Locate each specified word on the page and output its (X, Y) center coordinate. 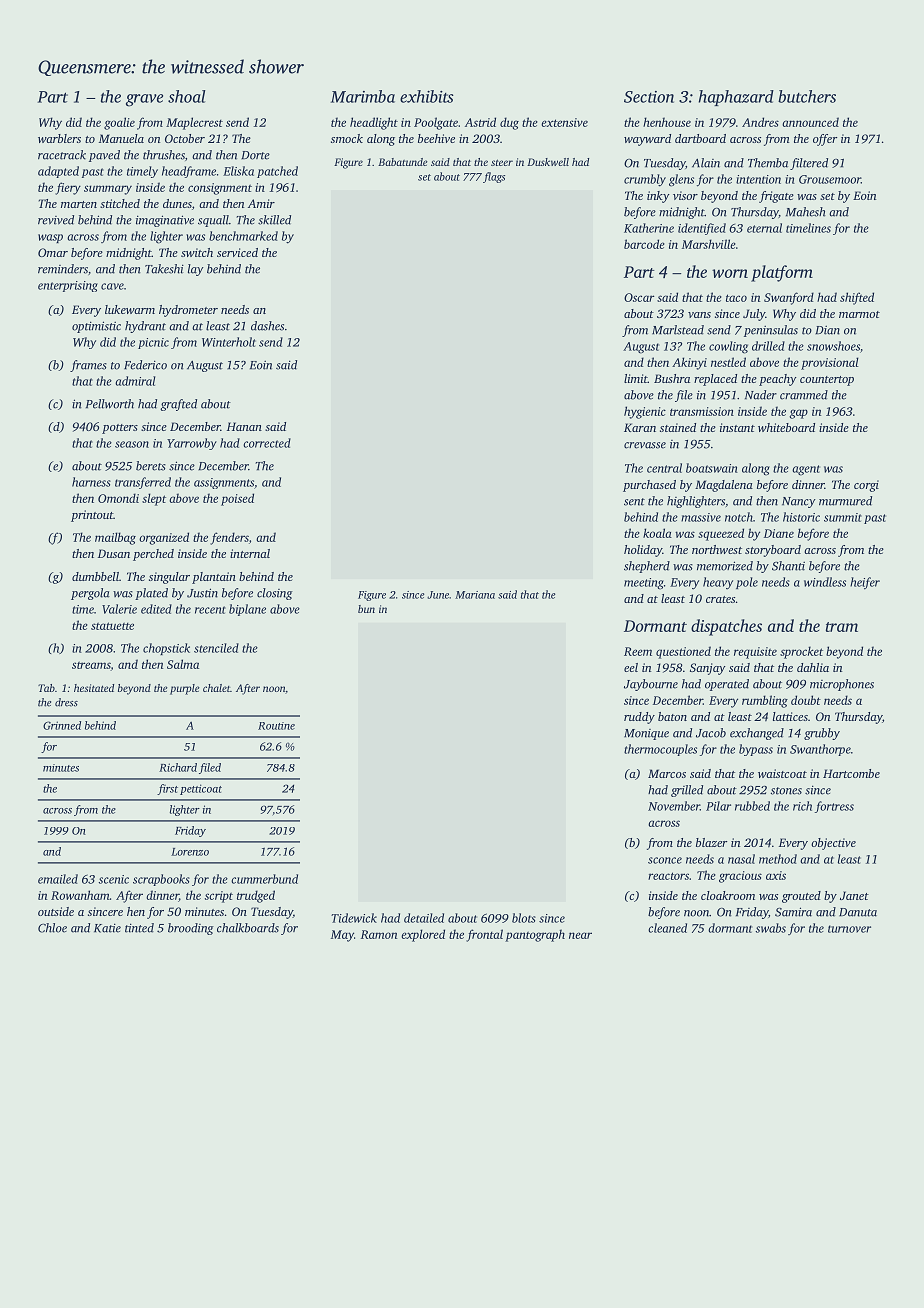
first (167, 789)
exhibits (427, 96)
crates (720, 599)
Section (649, 97)
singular (169, 578)
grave (144, 100)
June (438, 595)
